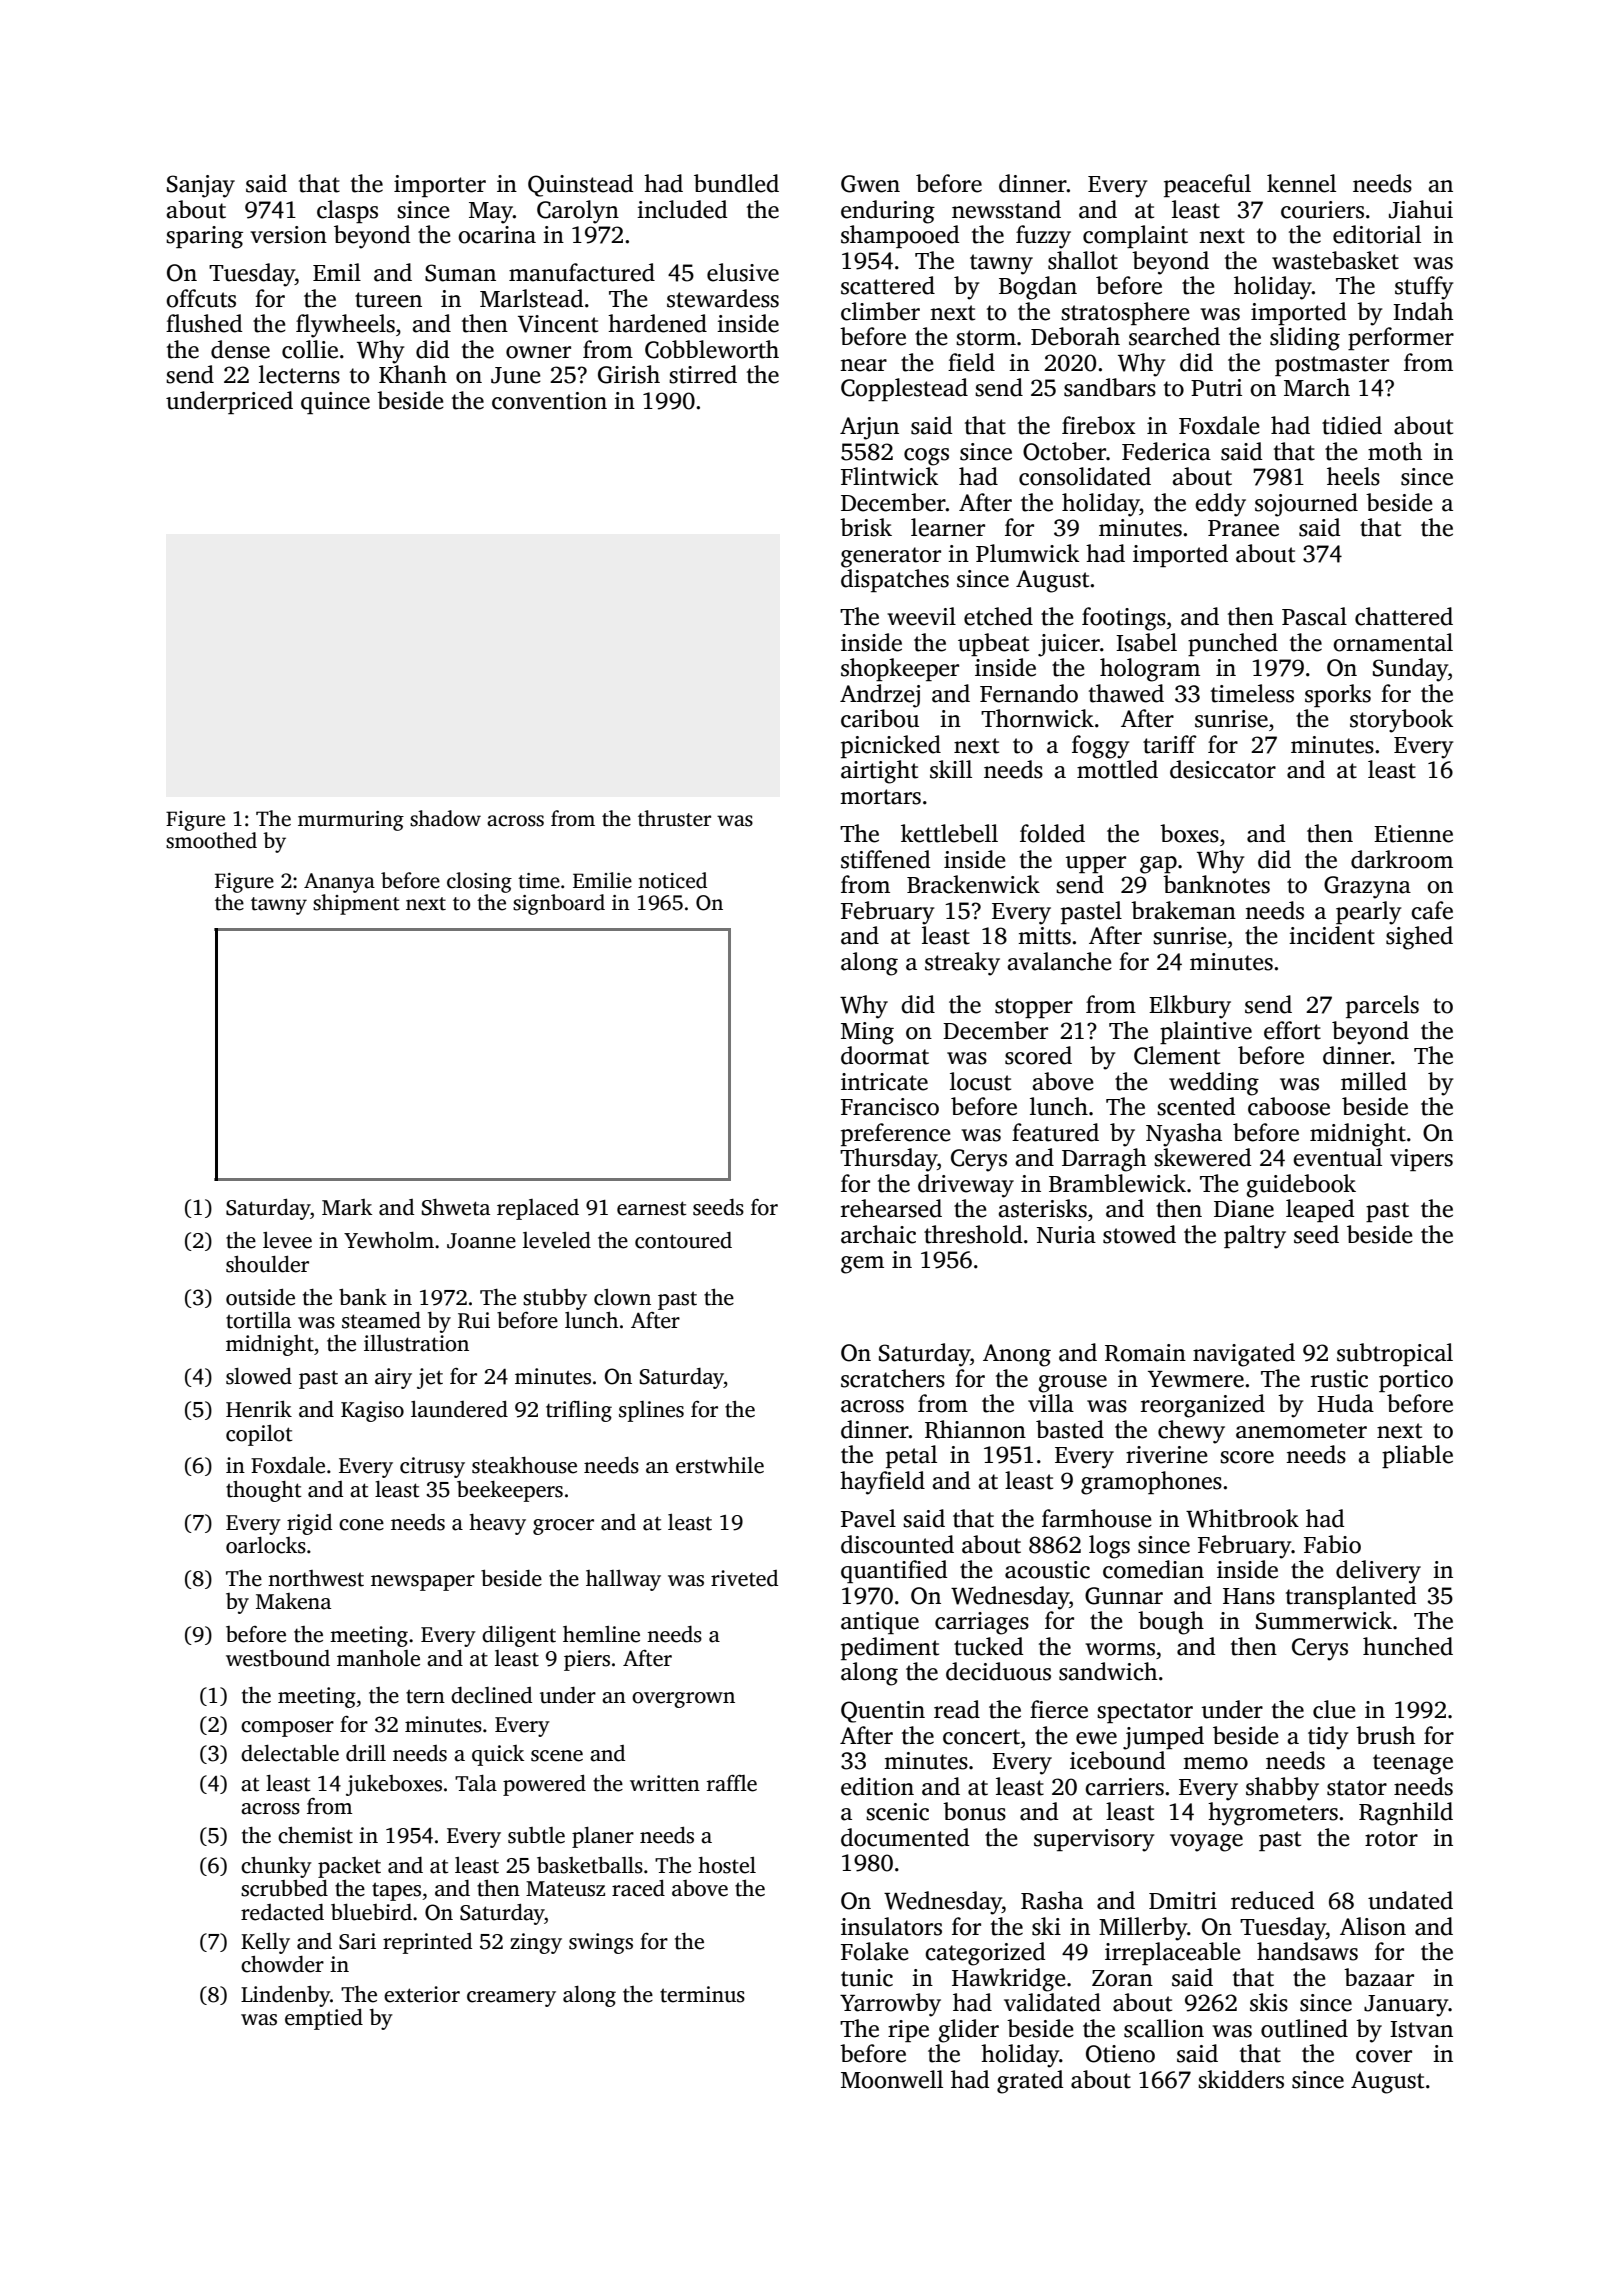 This document has height=2292, width=1620. What do you see at coordinates (1207, 185) in the document?
I see `peaceful` at bounding box center [1207, 185].
